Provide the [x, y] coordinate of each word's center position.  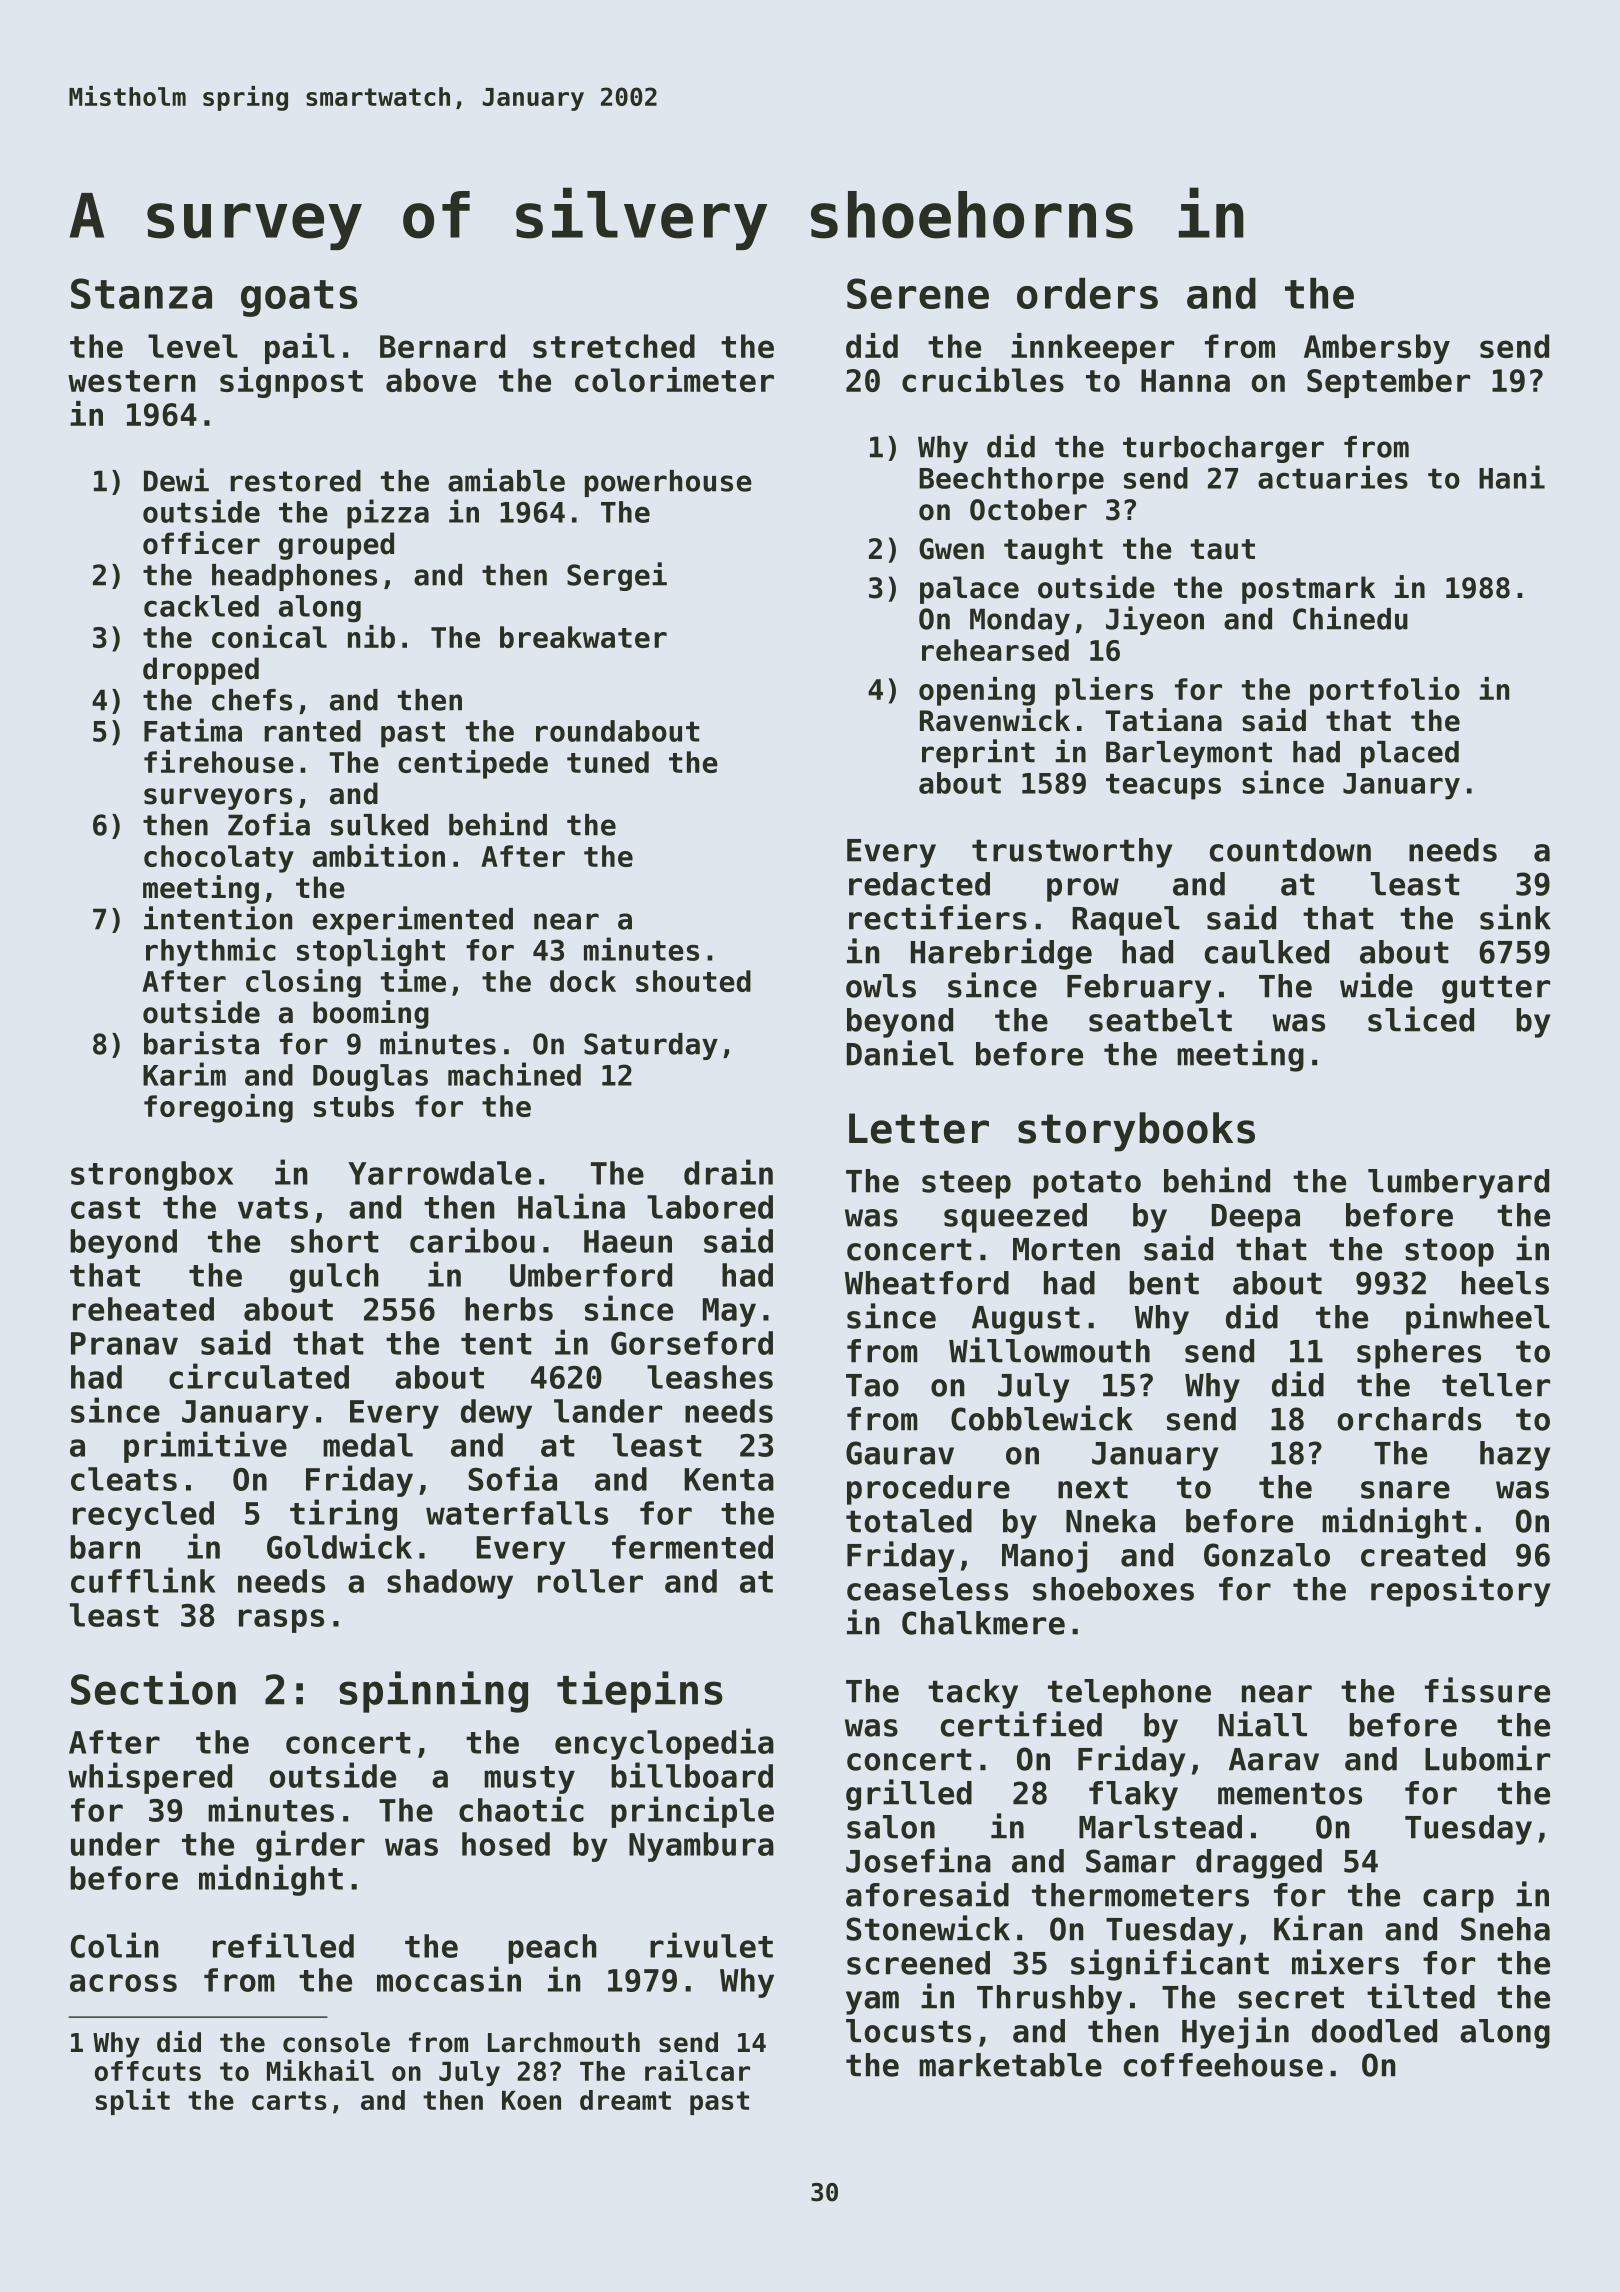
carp [1458, 1901]
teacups [1163, 786]
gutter [1496, 989]
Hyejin [1235, 2033]
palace [969, 590]
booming [371, 1014]
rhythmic [211, 952]
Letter [919, 1128]
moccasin [449, 1979]
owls [881, 986]
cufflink [143, 1580]
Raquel [1126, 921]
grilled [909, 1795]
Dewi [176, 480]
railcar [697, 2070]
